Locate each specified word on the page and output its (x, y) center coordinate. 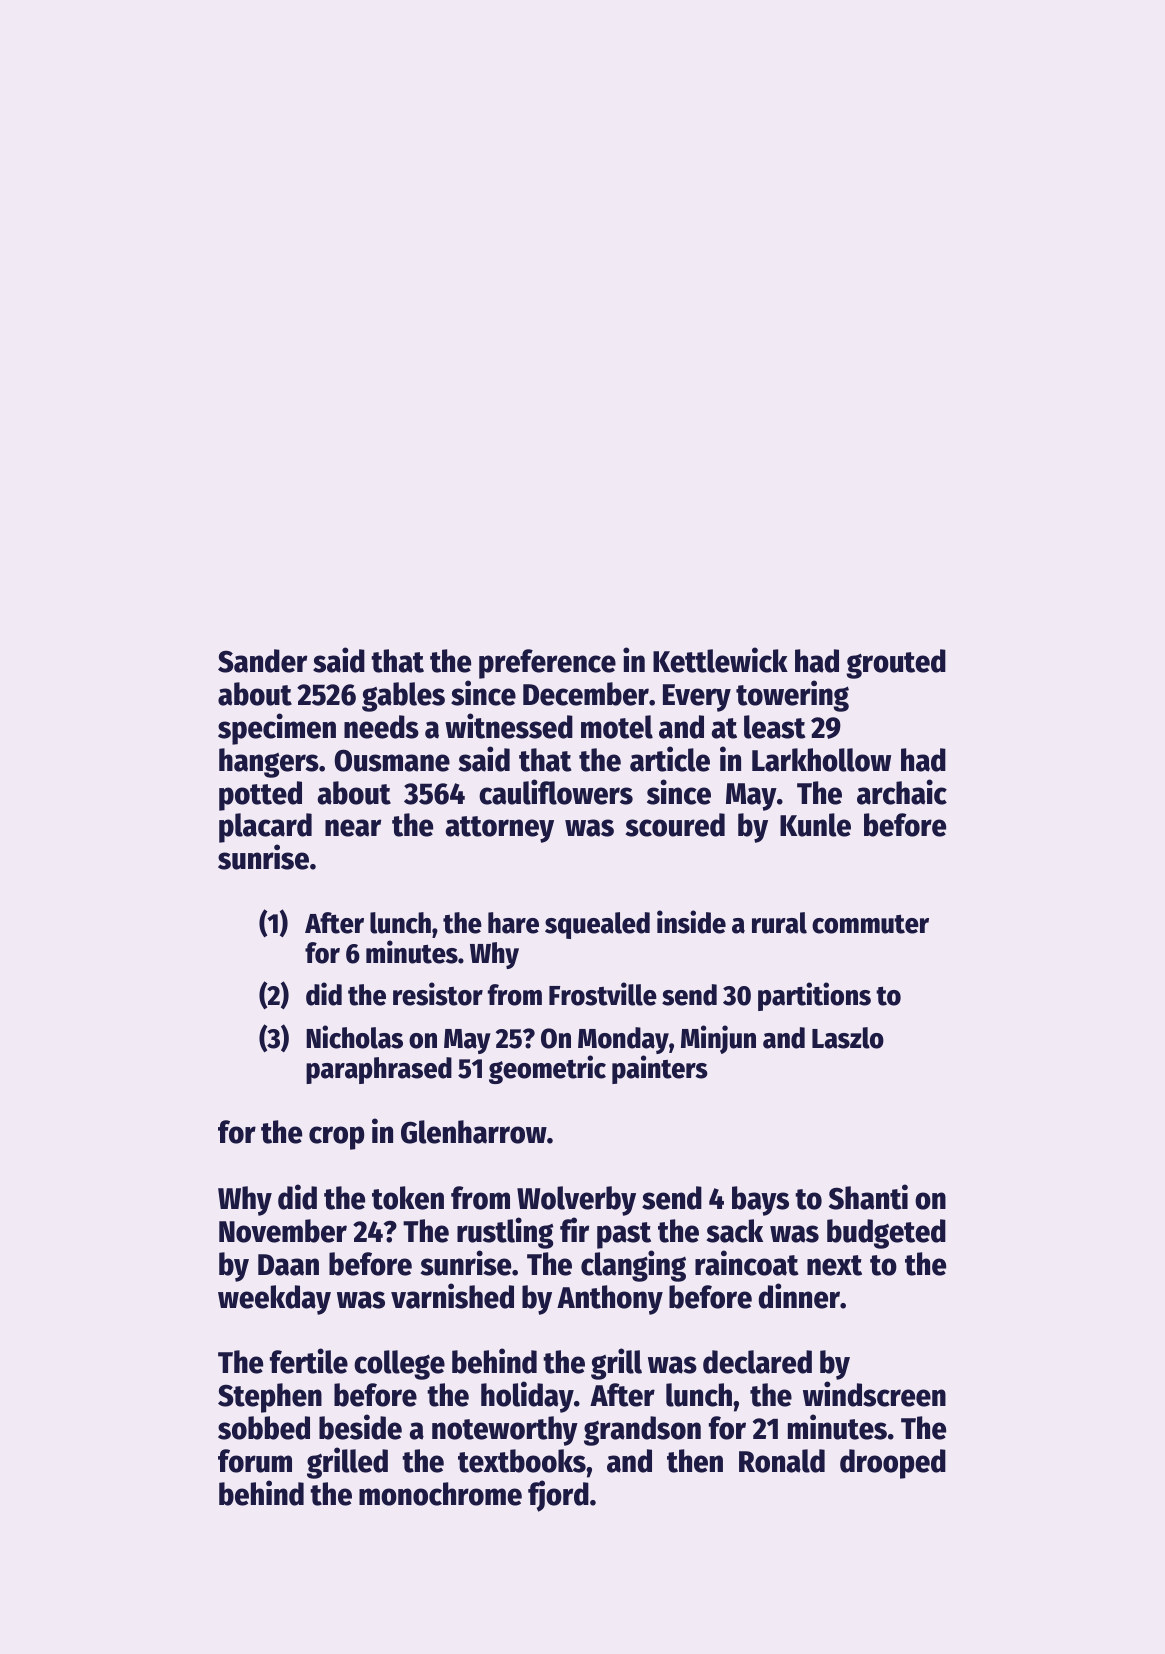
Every (697, 698)
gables (403, 697)
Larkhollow (821, 760)
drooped (893, 1464)
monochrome (440, 1494)
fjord (558, 1496)
